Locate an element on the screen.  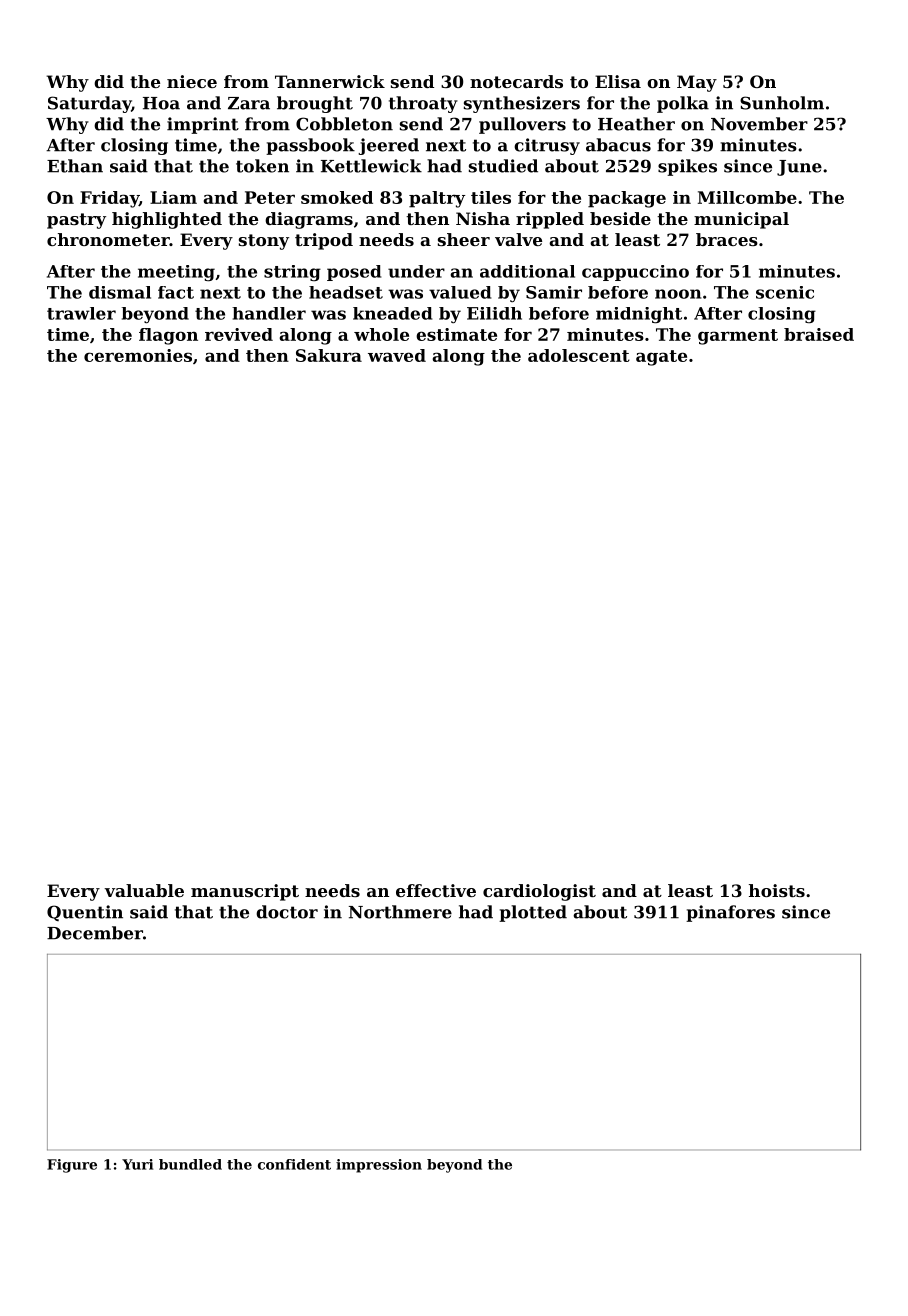
paltry is located at coordinates (437, 199).
